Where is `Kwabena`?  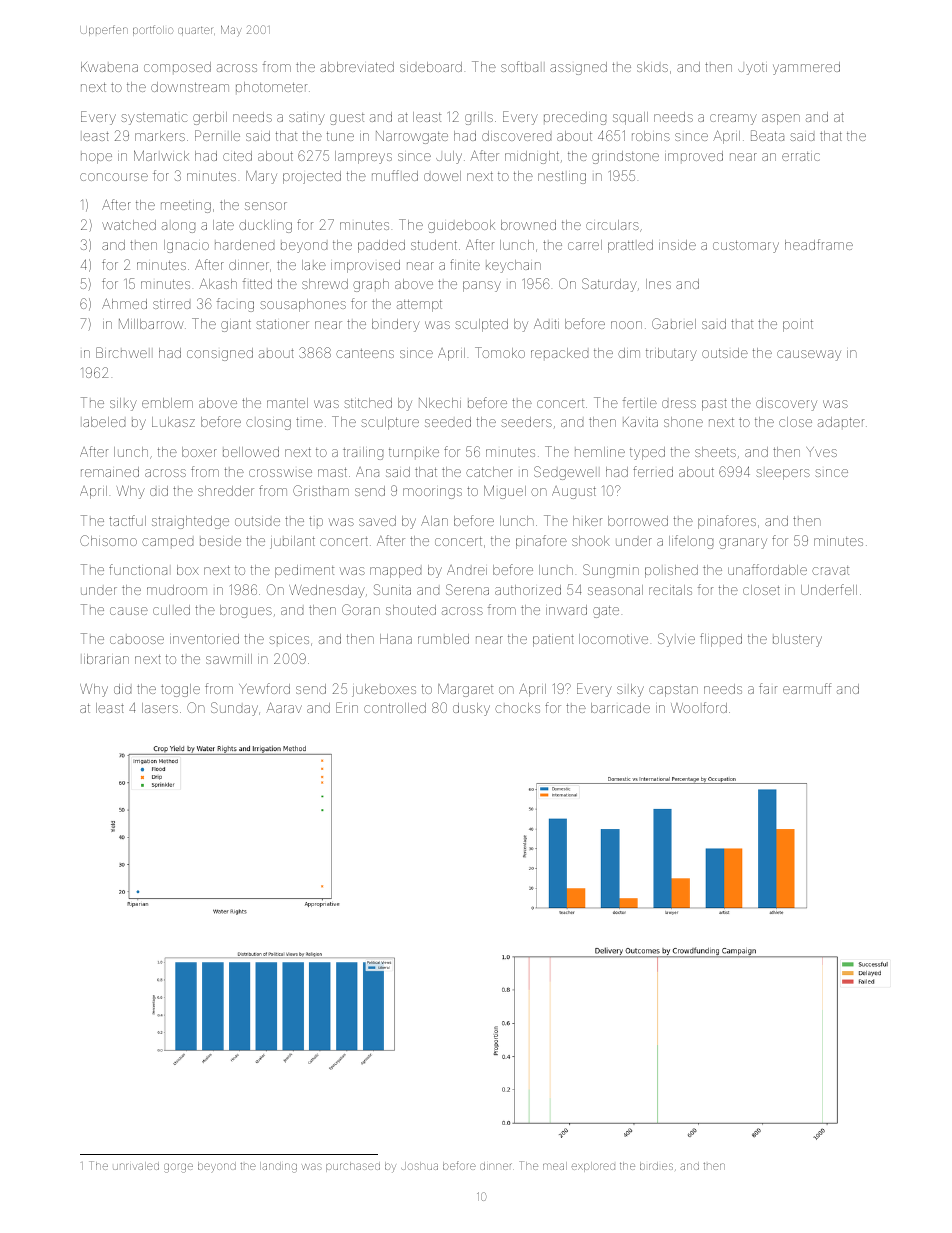
Kwabena is located at coordinates (109, 67).
